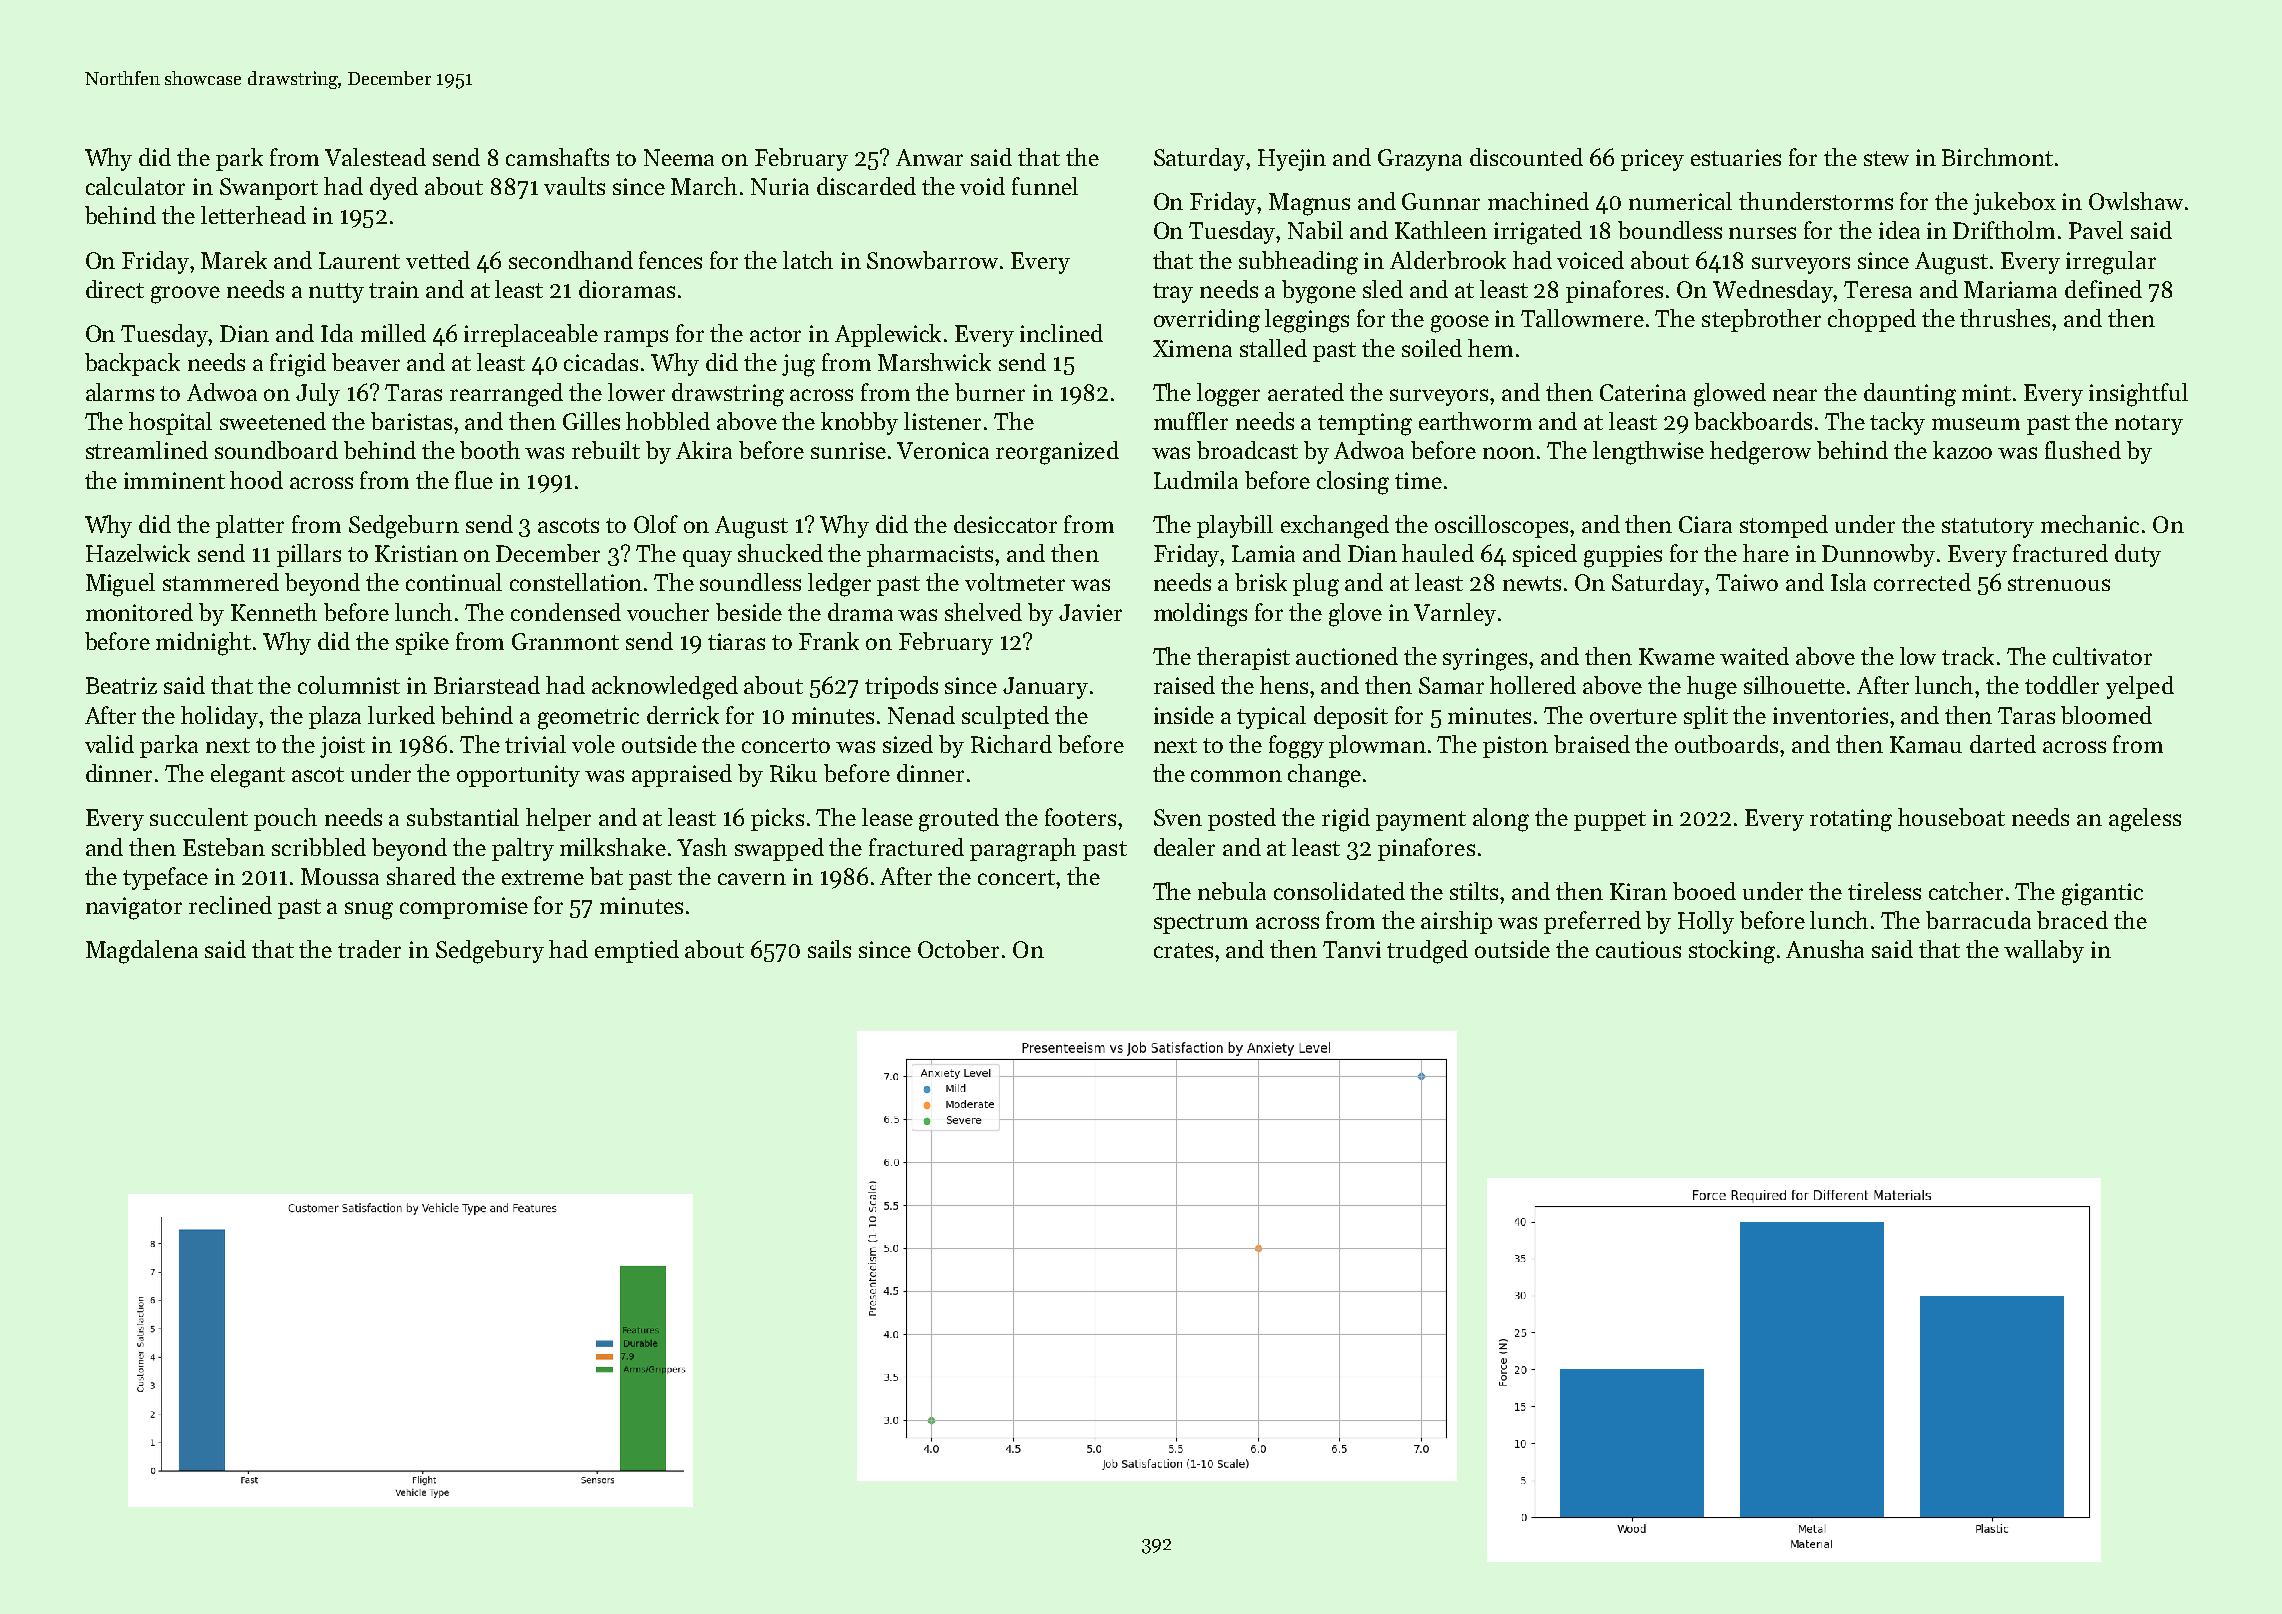 The width and height of the screenshot is (2282, 1614). Describe the element at coordinates (2059, 583) in the screenshot. I see `strenuous` at that location.
